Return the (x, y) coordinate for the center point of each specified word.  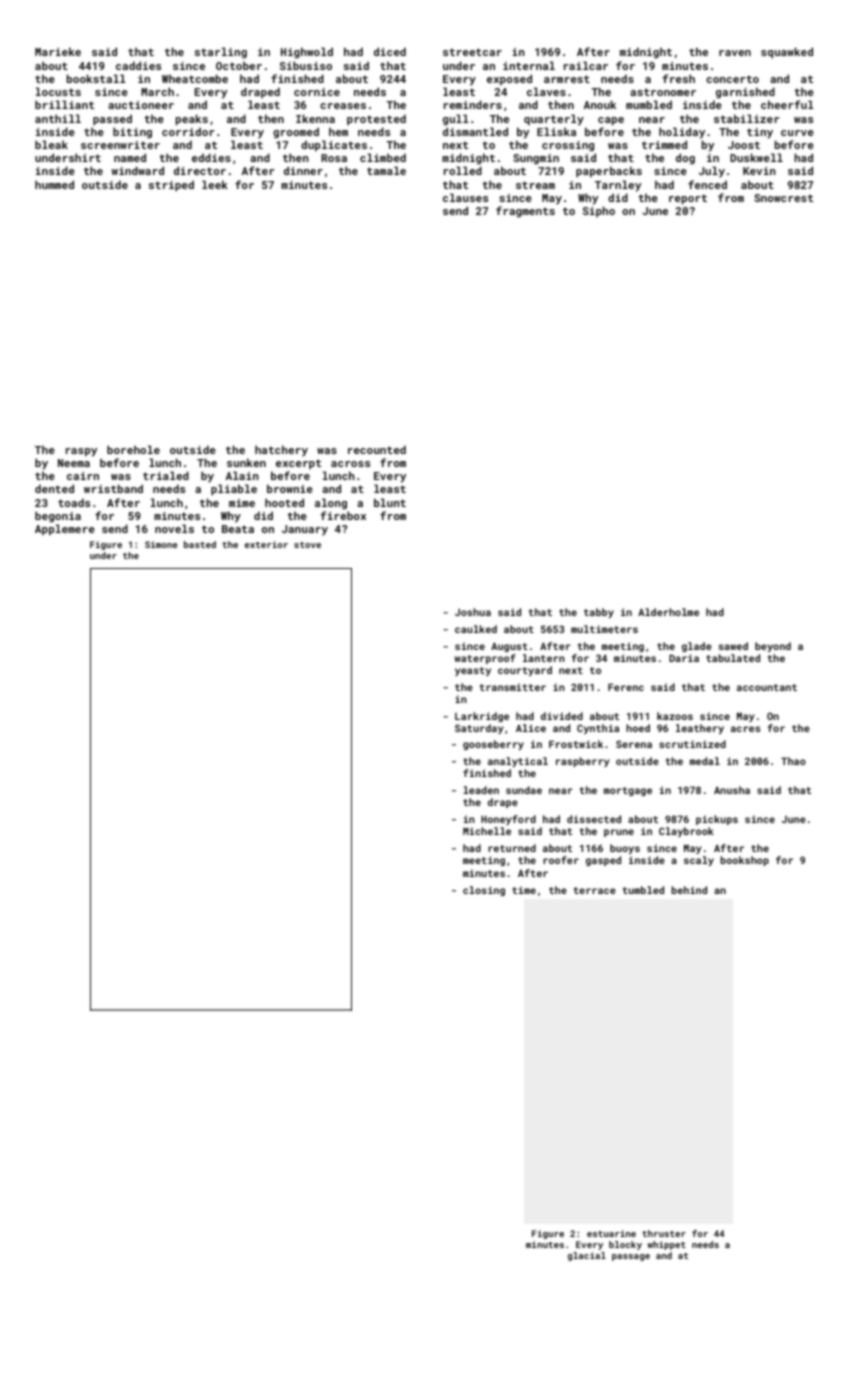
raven (735, 53)
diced (390, 51)
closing (484, 891)
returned (512, 848)
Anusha (732, 790)
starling (221, 53)
